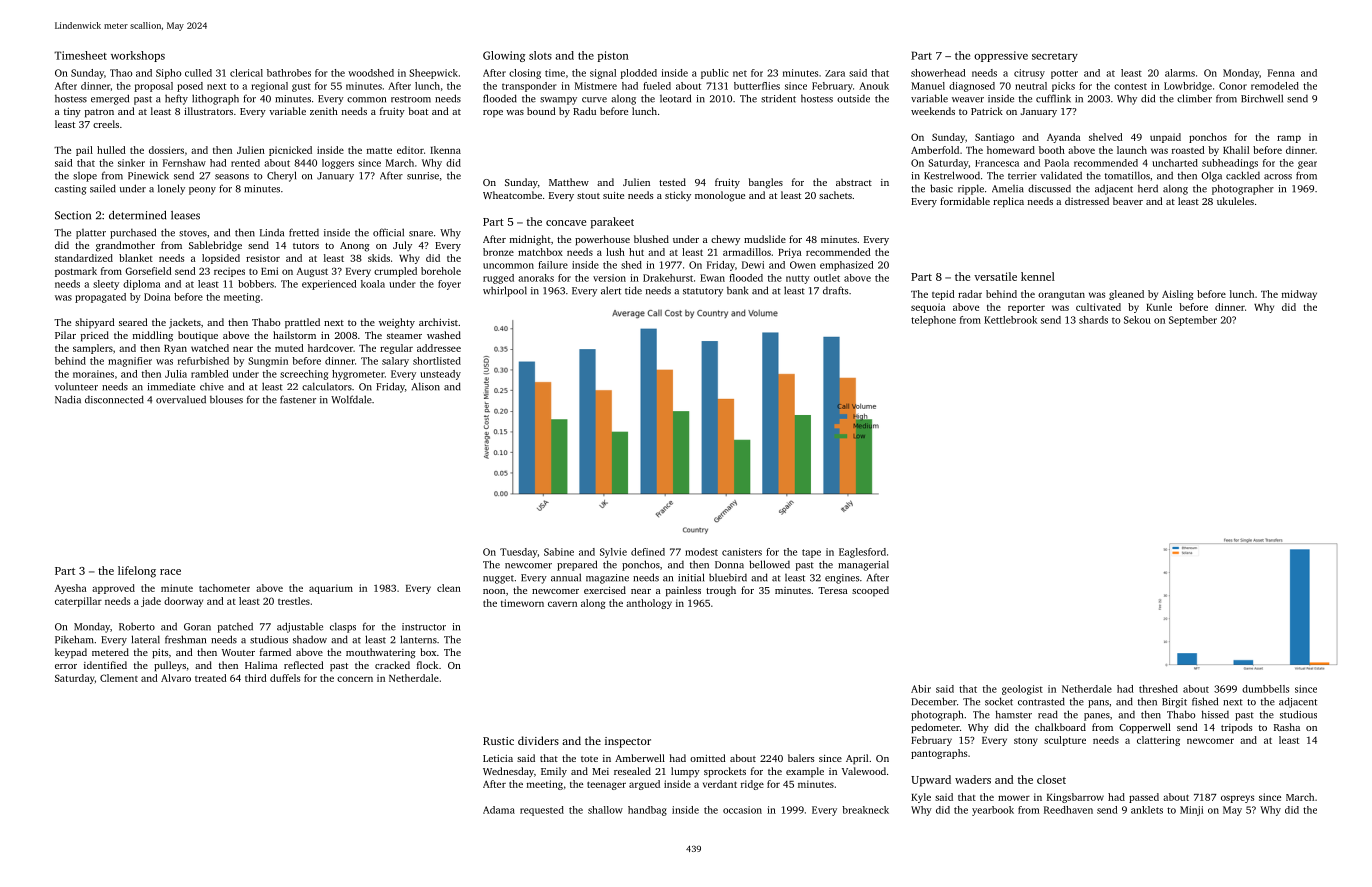 This document has height=887, width=1372. Describe the element at coordinates (171, 189) in the document. I see `lonely` at that location.
